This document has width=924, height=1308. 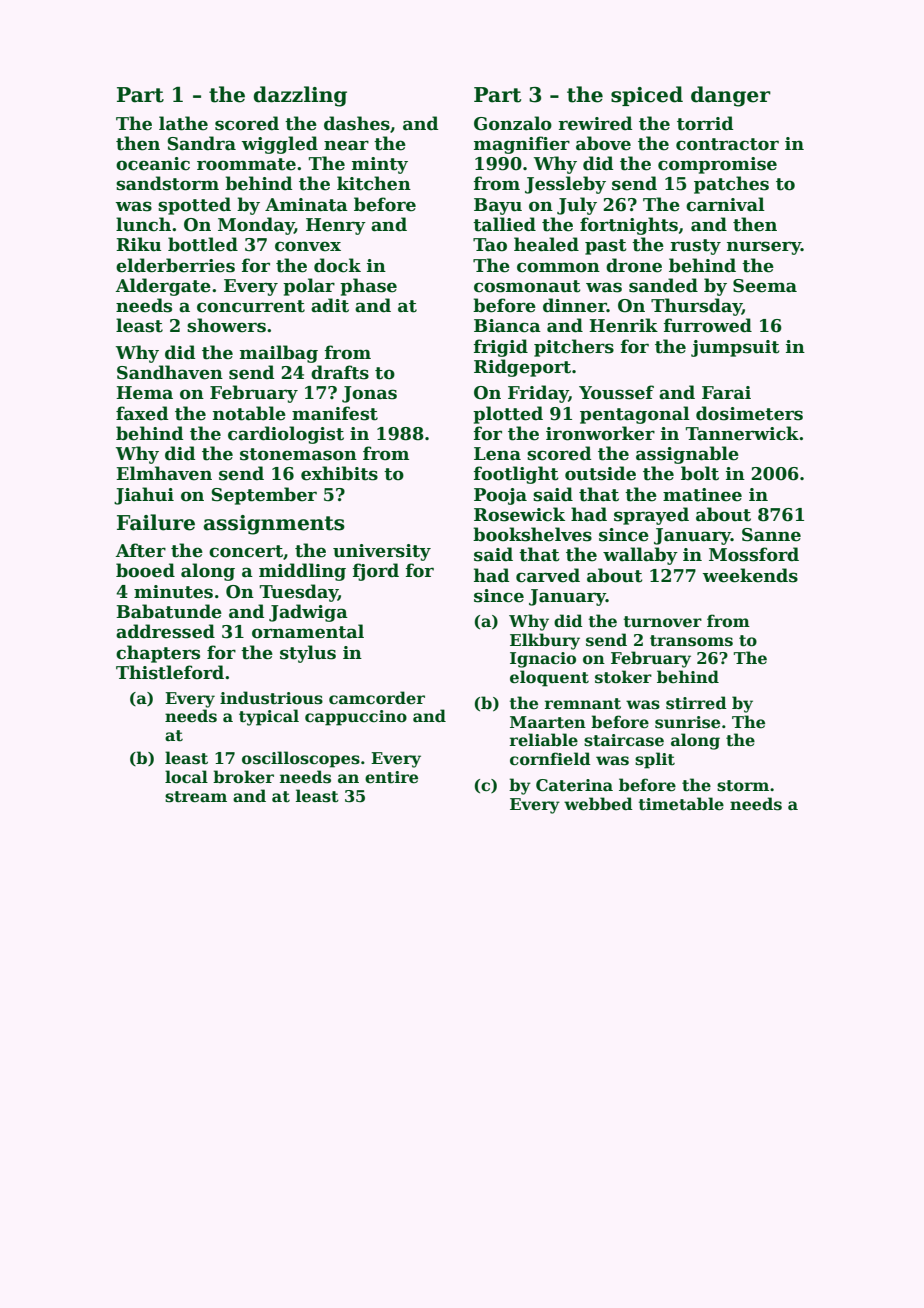 I want to click on danger, so click(x=731, y=96).
